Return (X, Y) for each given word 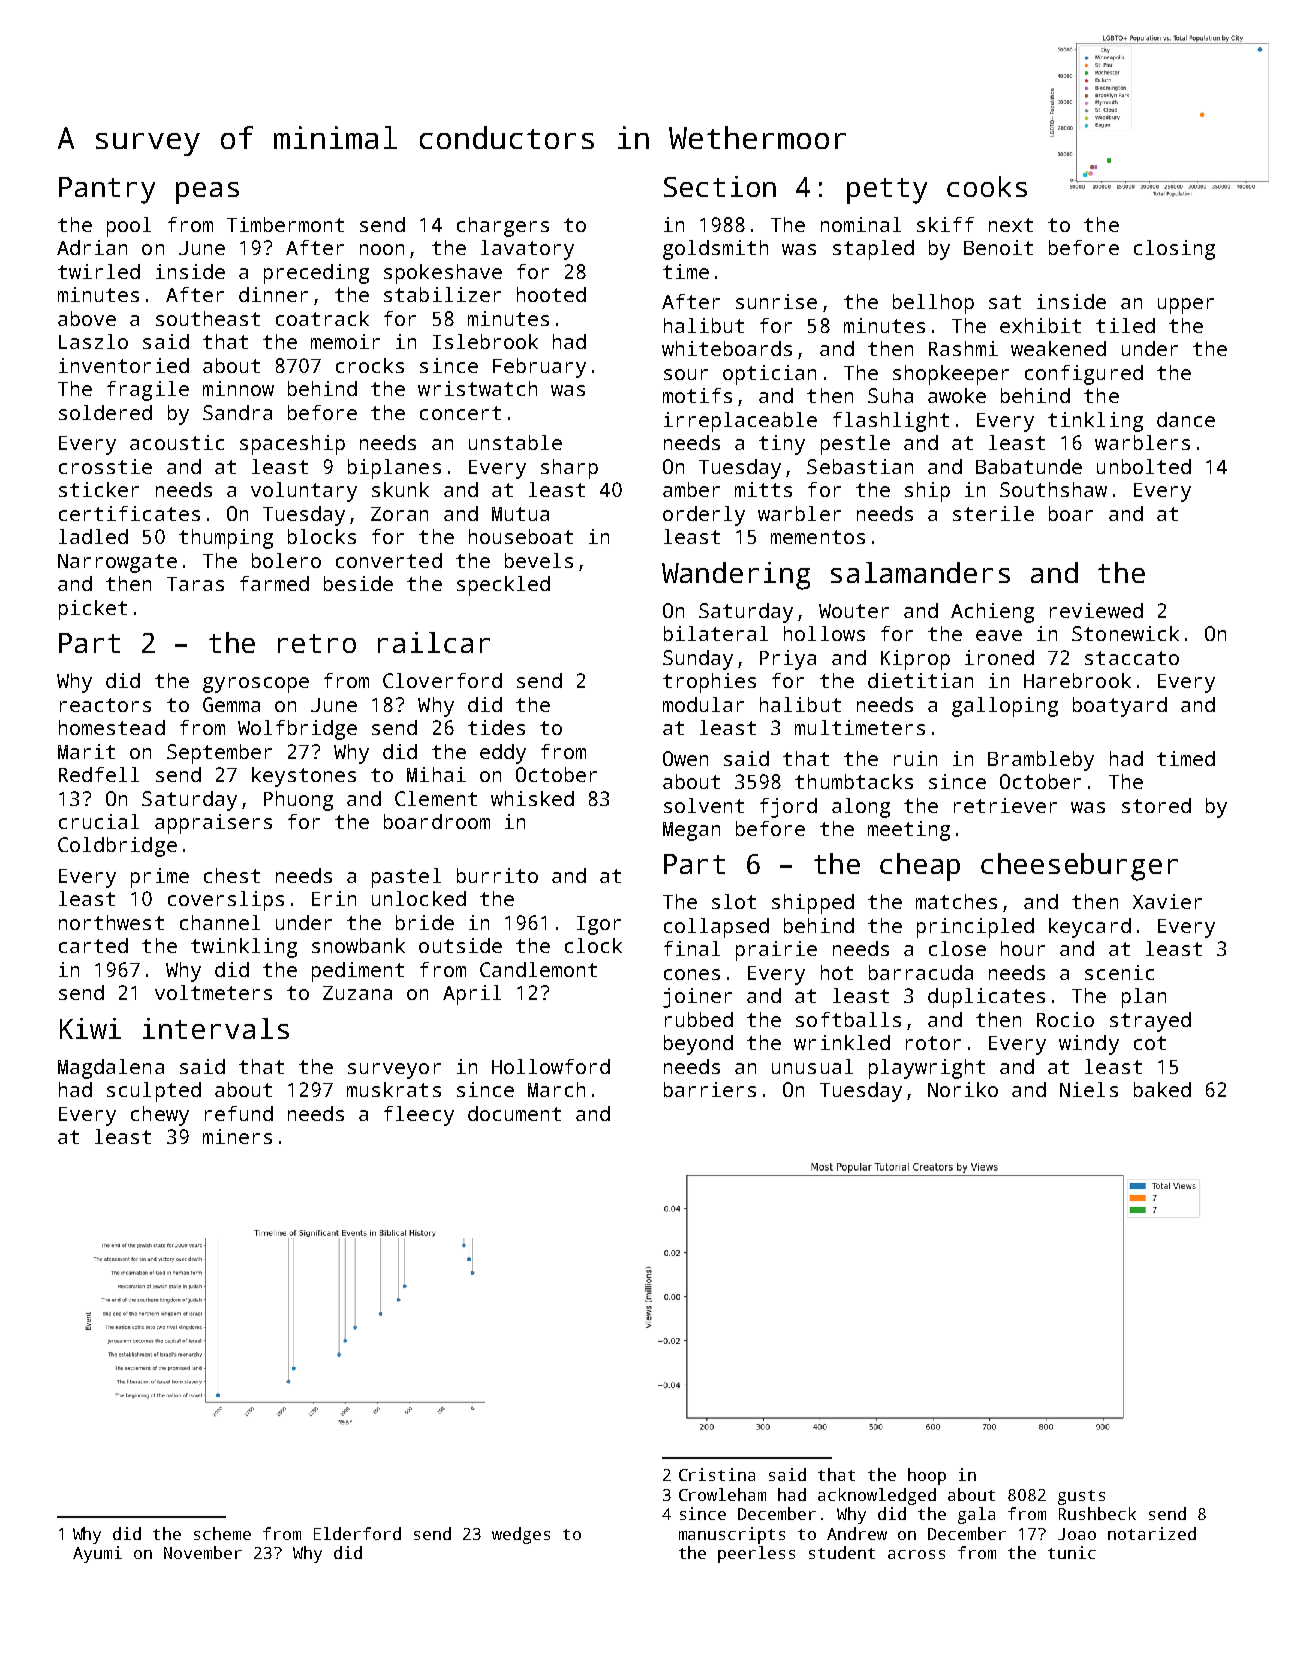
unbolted (1144, 466)
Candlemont (538, 969)
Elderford (357, 1533)
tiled (1125, 325)
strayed (1150, 1022)
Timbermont (285, 224)
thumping (226, 539)
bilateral (716, 633)
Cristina (717, 1474)
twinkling (244, 948)
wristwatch (477, 388)
